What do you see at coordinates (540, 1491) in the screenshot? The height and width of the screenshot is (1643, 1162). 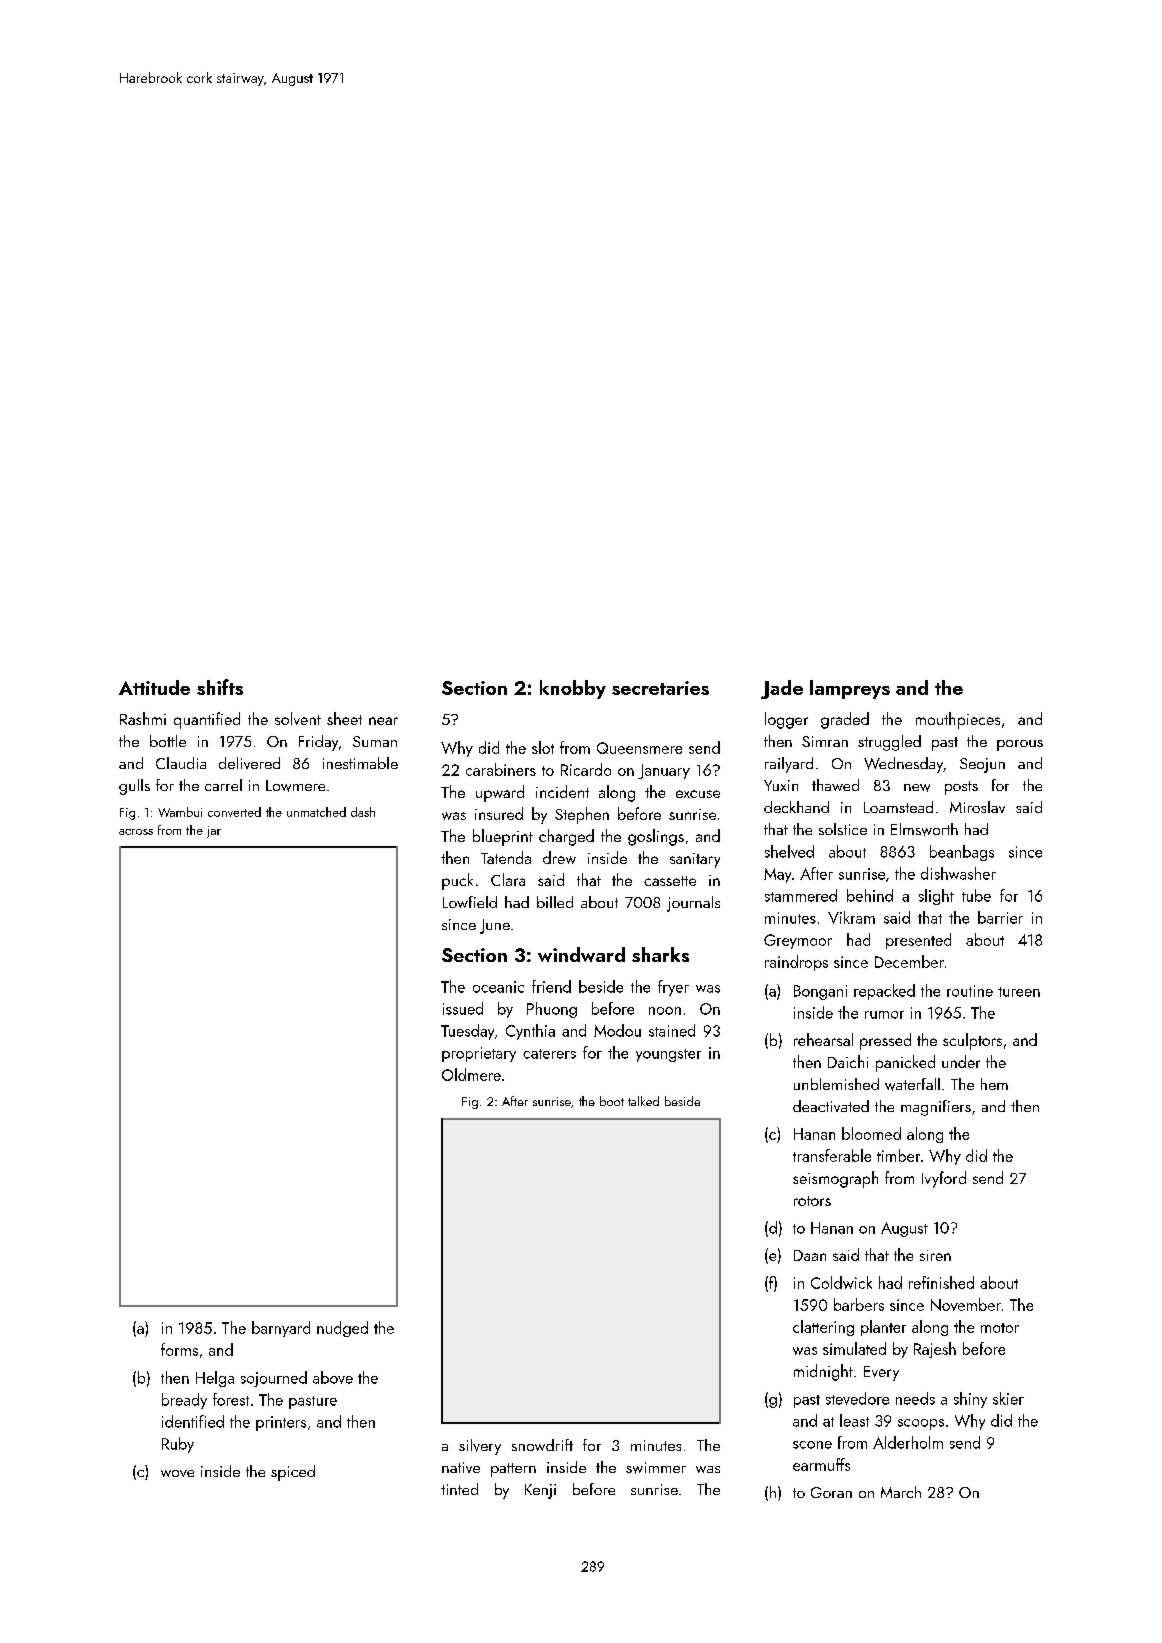 I see `Kenji` at bounding box center [540, 1491].
